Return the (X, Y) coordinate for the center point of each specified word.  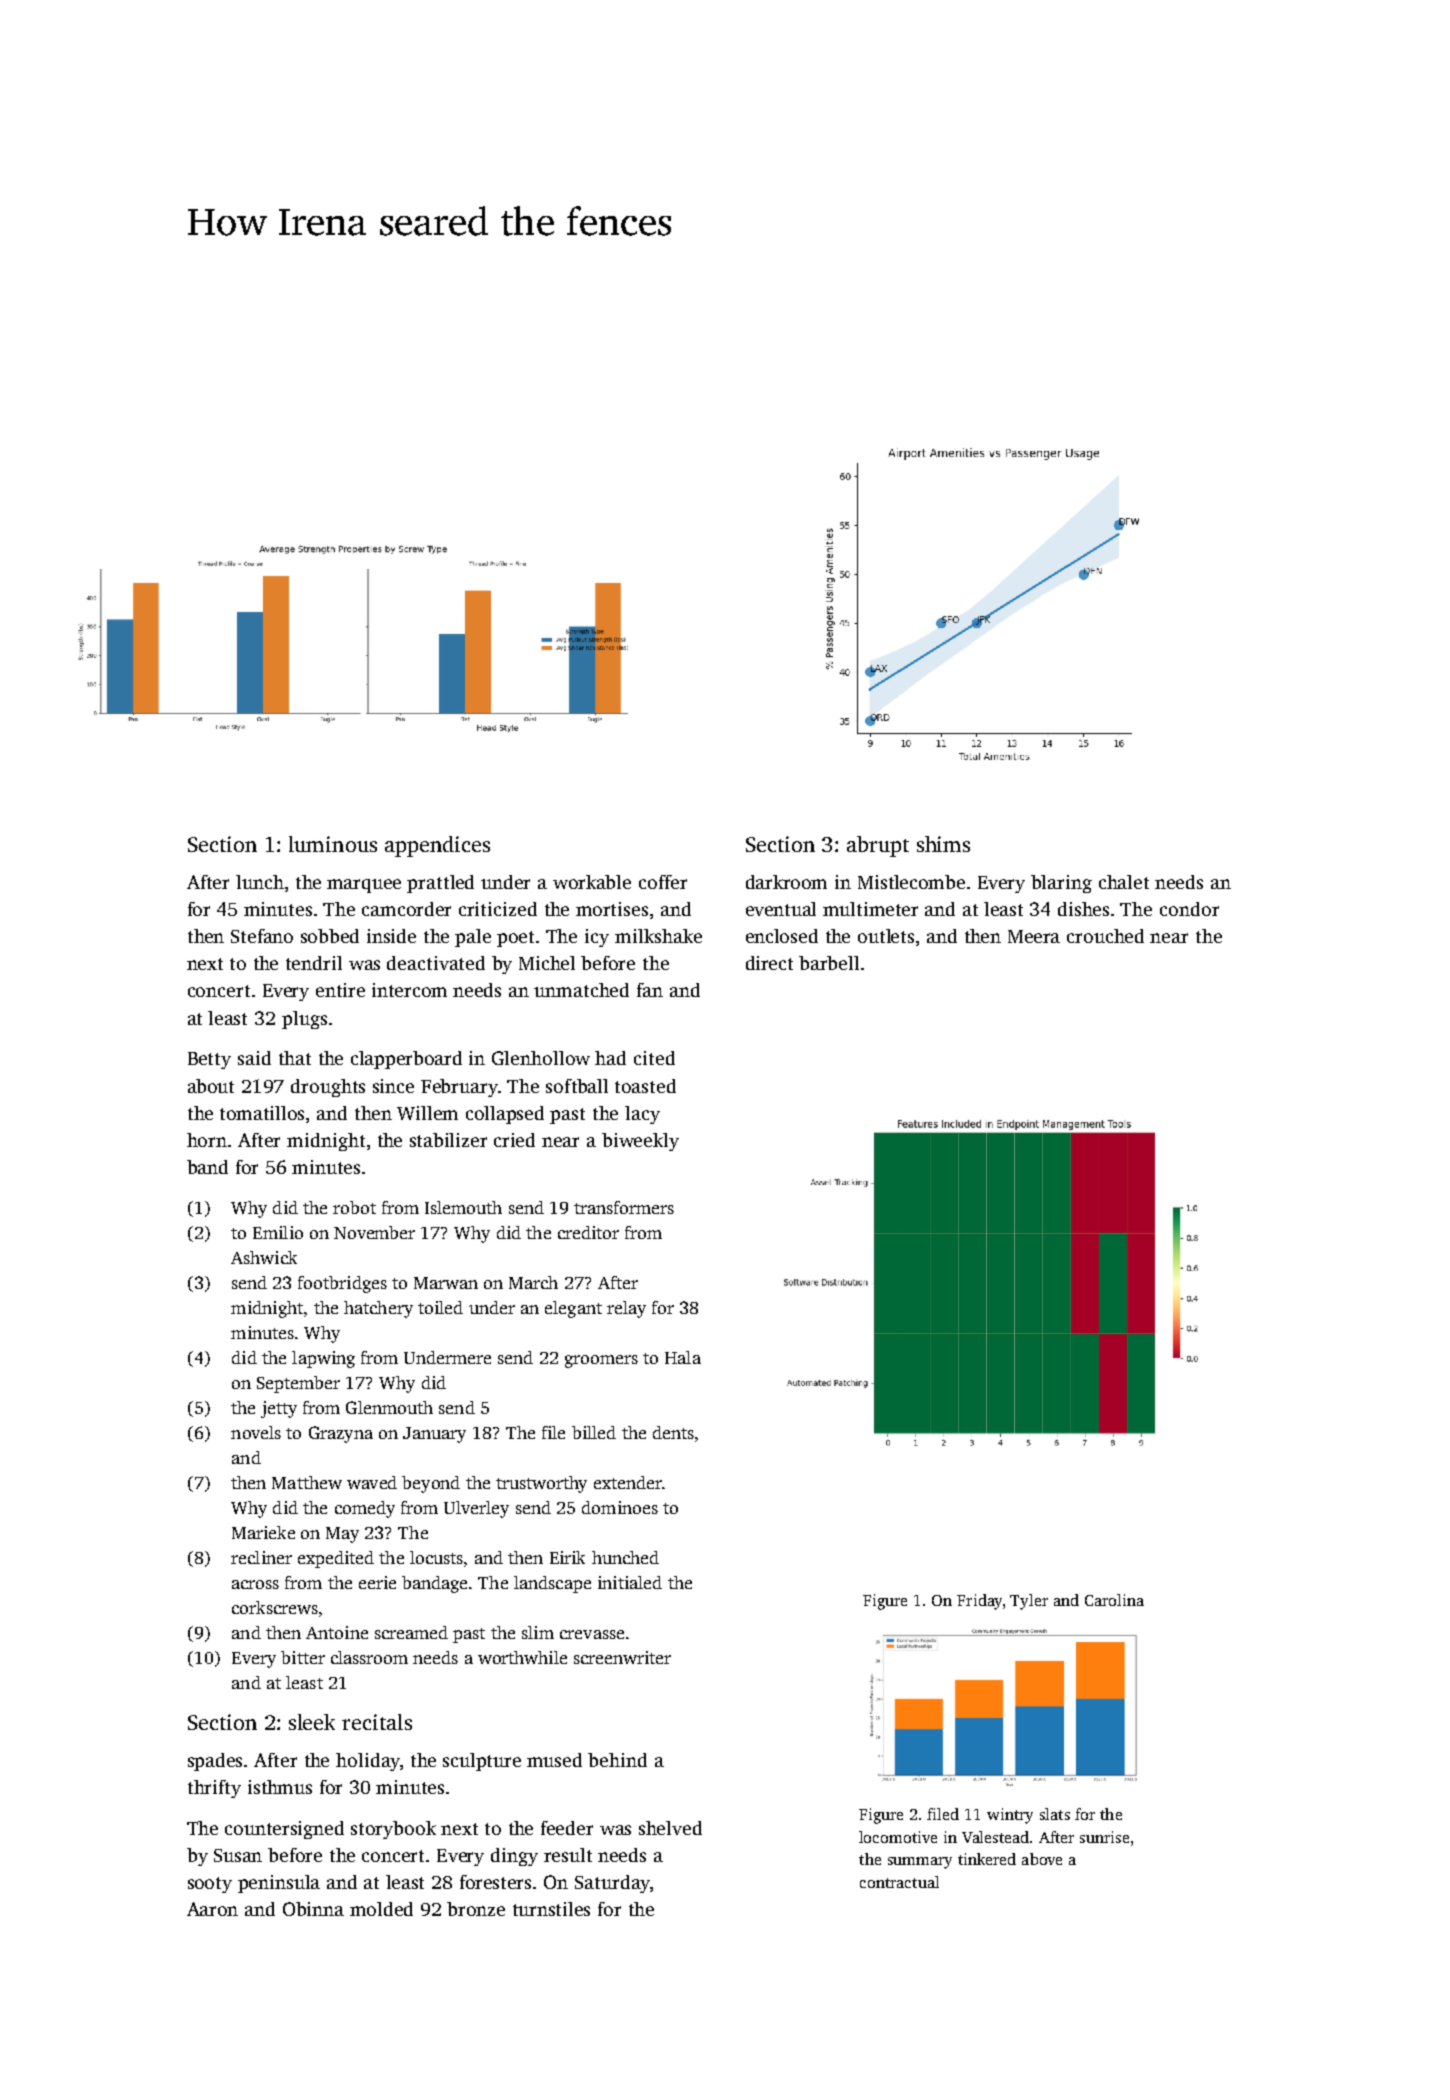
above (1042, 1859)
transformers (624, 1207)
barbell (829, 963)
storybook (393, 1830)
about (211, 1086)
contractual (899, 1882)
